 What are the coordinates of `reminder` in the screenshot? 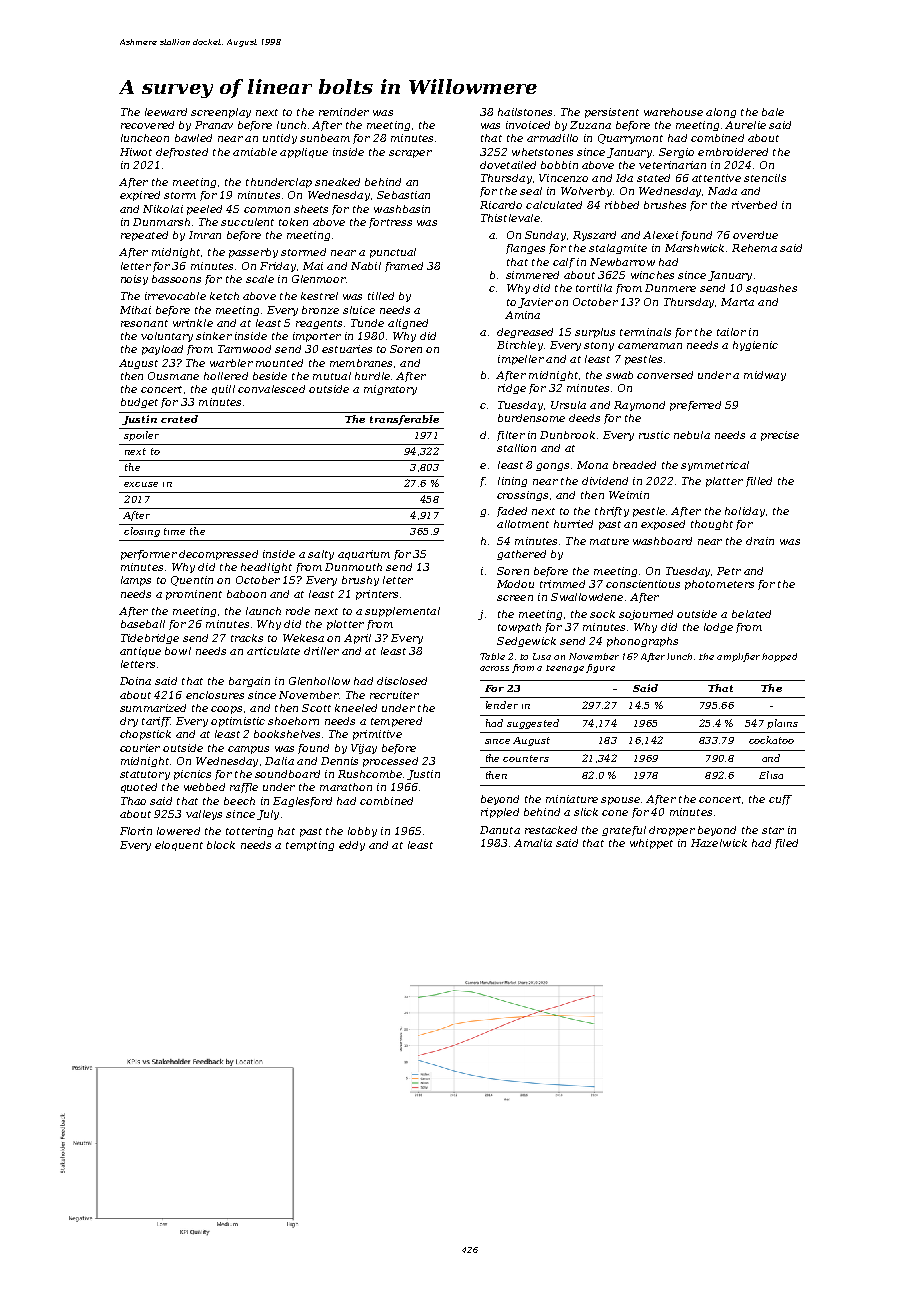 It's located at (344, 112).
